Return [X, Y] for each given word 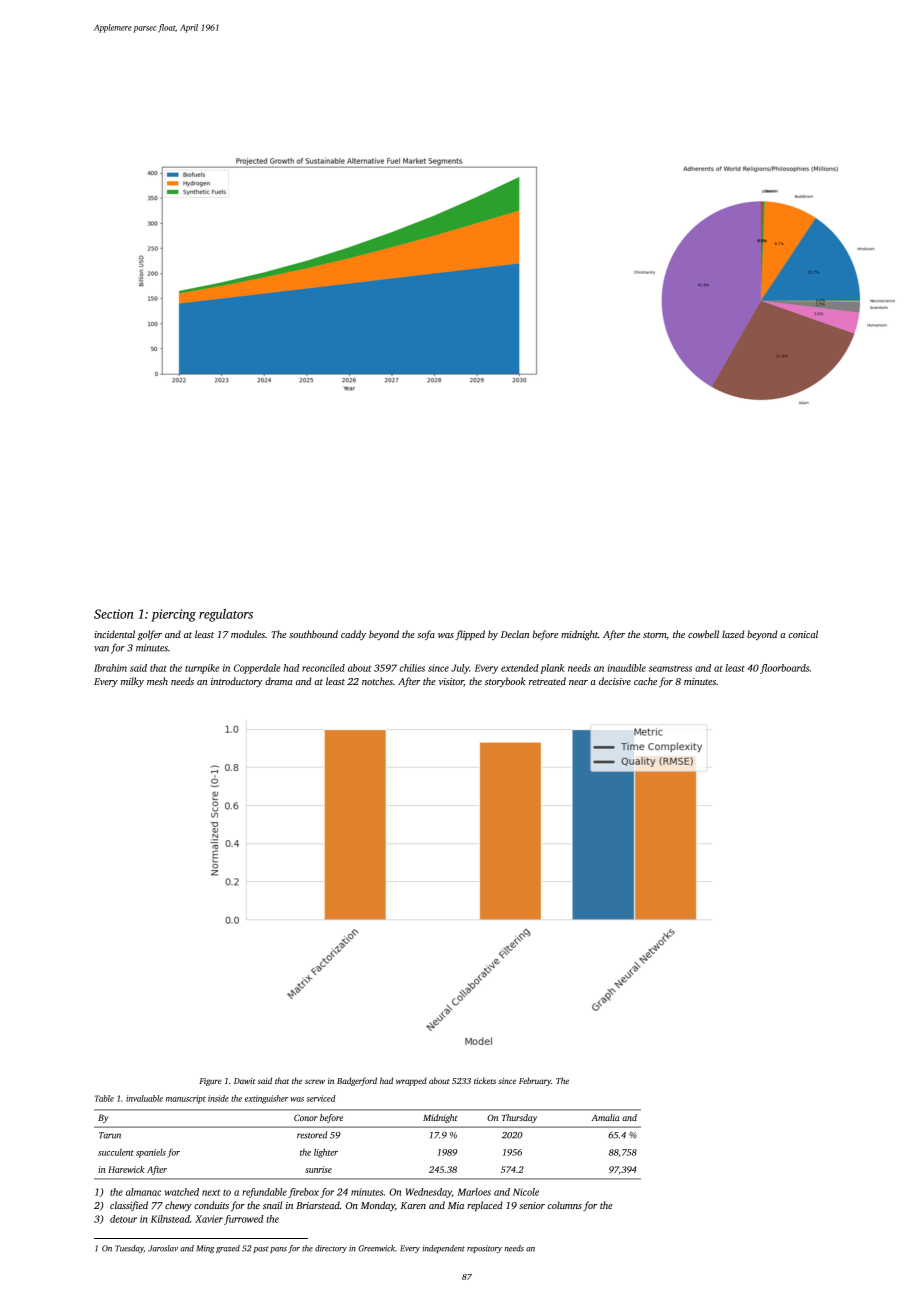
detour [123, 1219]
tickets [485, 1080]
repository [484, 1249]
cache [645, 681]
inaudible [627, 668]
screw [315, 1081]
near [578, 682]
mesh [157, 681]
